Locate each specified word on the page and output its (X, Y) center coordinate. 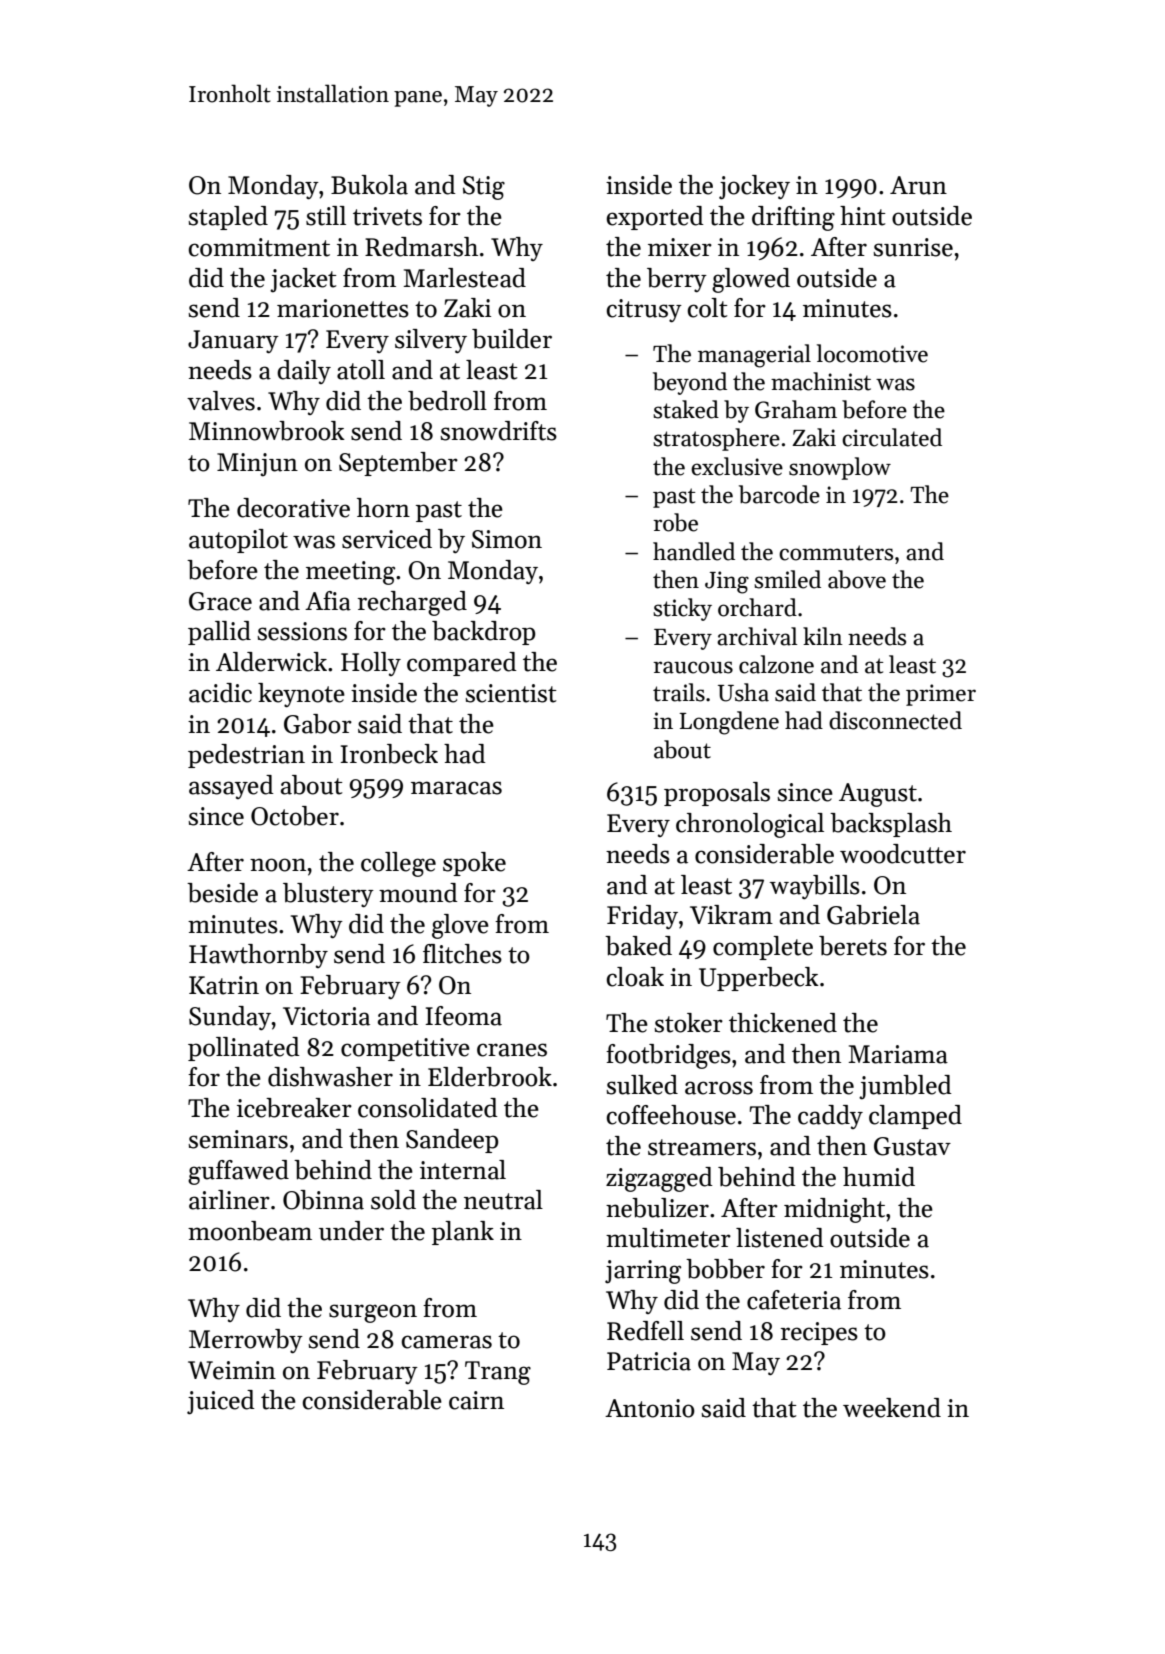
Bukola (369, 185)
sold (393, 1200)
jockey (754, 187)
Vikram (731, 915)
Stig (484, 188)
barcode (779, 494)
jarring (643, 1272)
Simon (507, 539)
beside (222, 893)
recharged (412, 603)
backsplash (891, 825)
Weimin (232, 1370)
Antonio (650, 1408)
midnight (834, 1210)
